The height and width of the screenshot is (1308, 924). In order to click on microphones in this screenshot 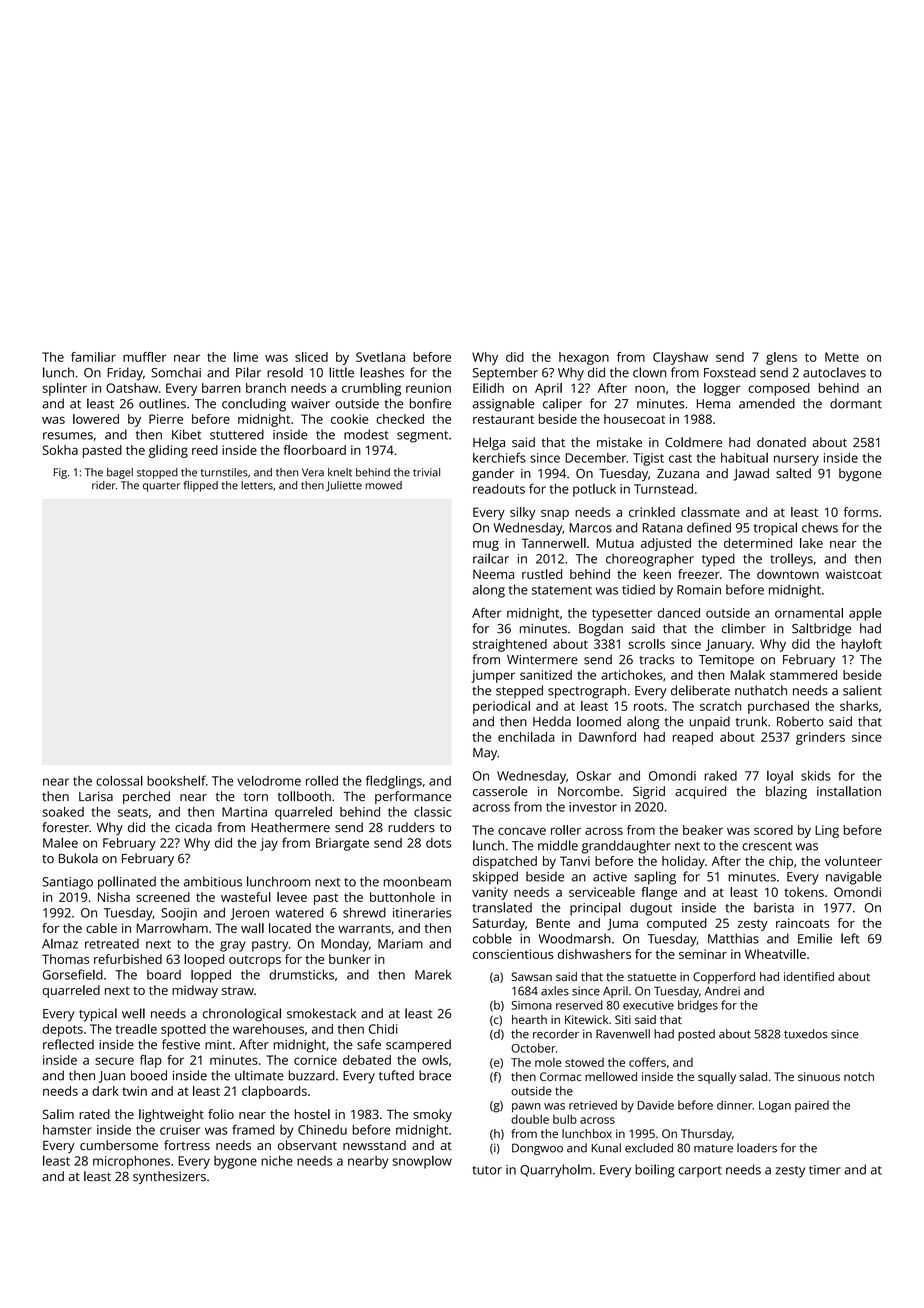, I will do `click(131, 1162)`.
